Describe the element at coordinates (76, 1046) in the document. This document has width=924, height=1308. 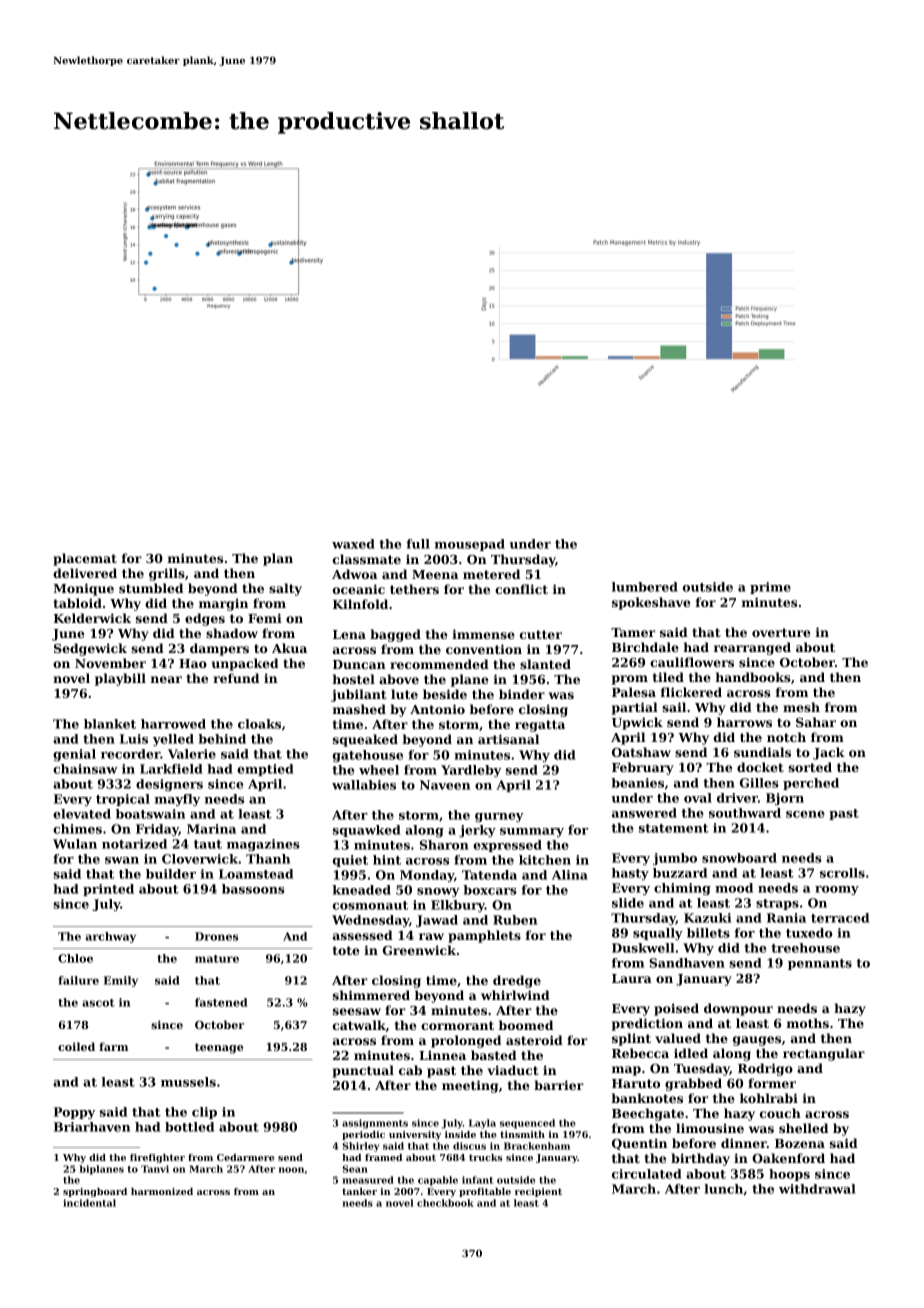
I see `coiled` at that location.
